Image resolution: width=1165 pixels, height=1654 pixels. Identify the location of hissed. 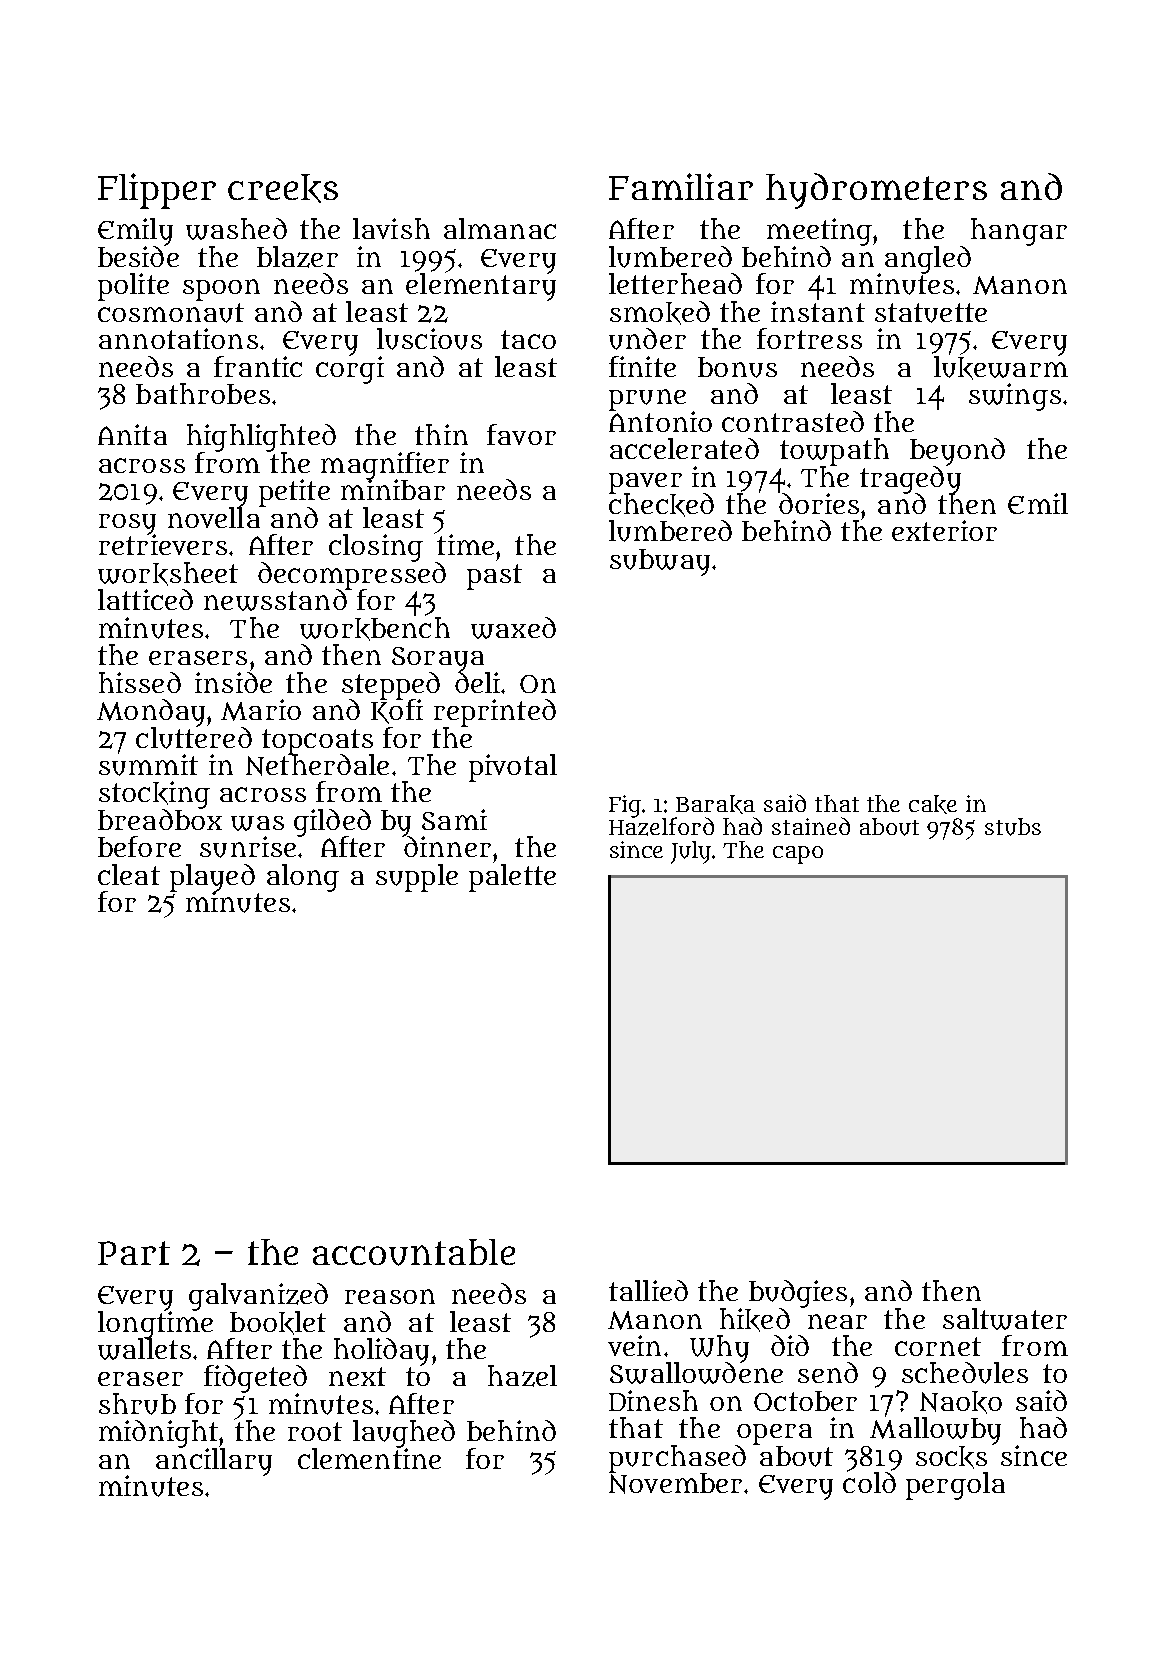
(140, 682).
